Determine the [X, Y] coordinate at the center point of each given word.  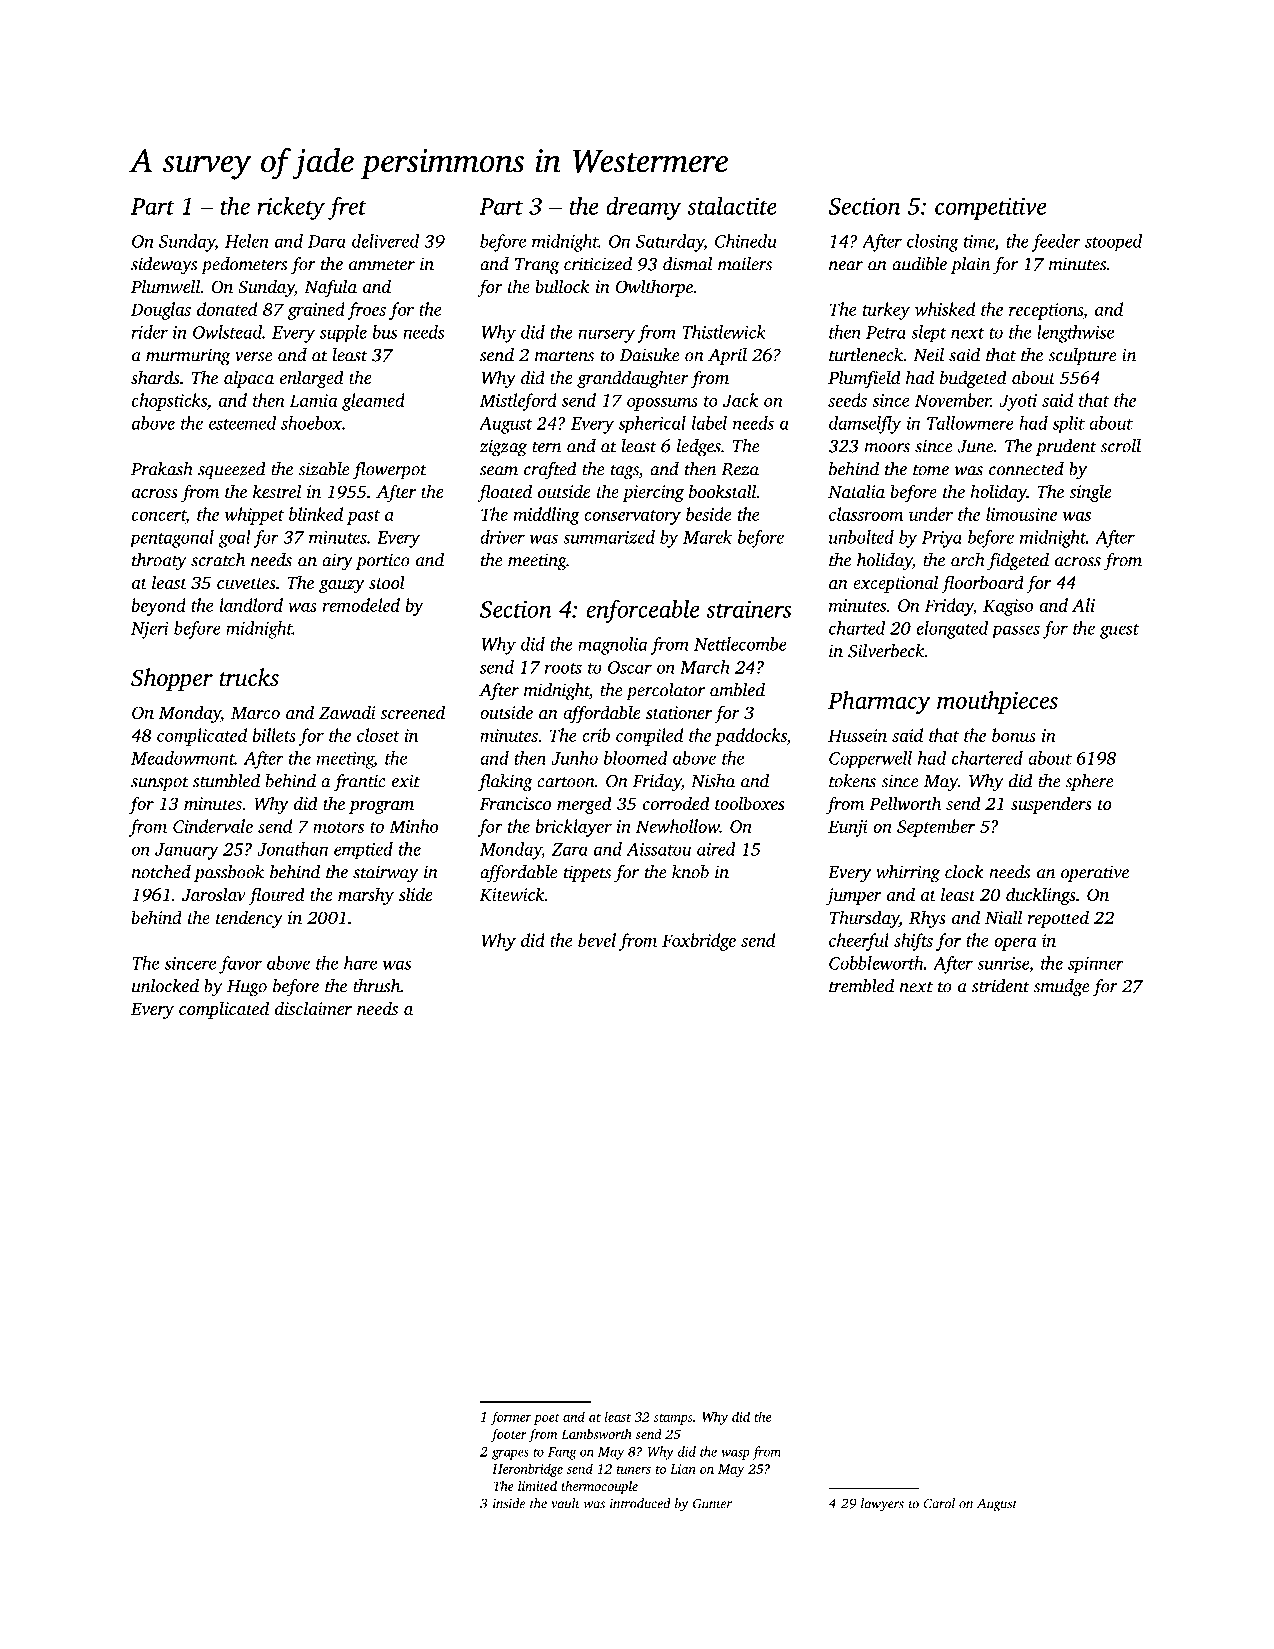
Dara [327, 241]
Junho [574, 758]
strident [1000, 986]
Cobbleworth [876, 963]
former [511, 1418]
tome [931, 470]
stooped [1113, 243]
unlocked [165, 986]
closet [378, 735]
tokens [852, 781]
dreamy [643, 208]
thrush [376, 986]
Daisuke [650, 355]
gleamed [373, 402]
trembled [861, 986]
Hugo [247, 988]
